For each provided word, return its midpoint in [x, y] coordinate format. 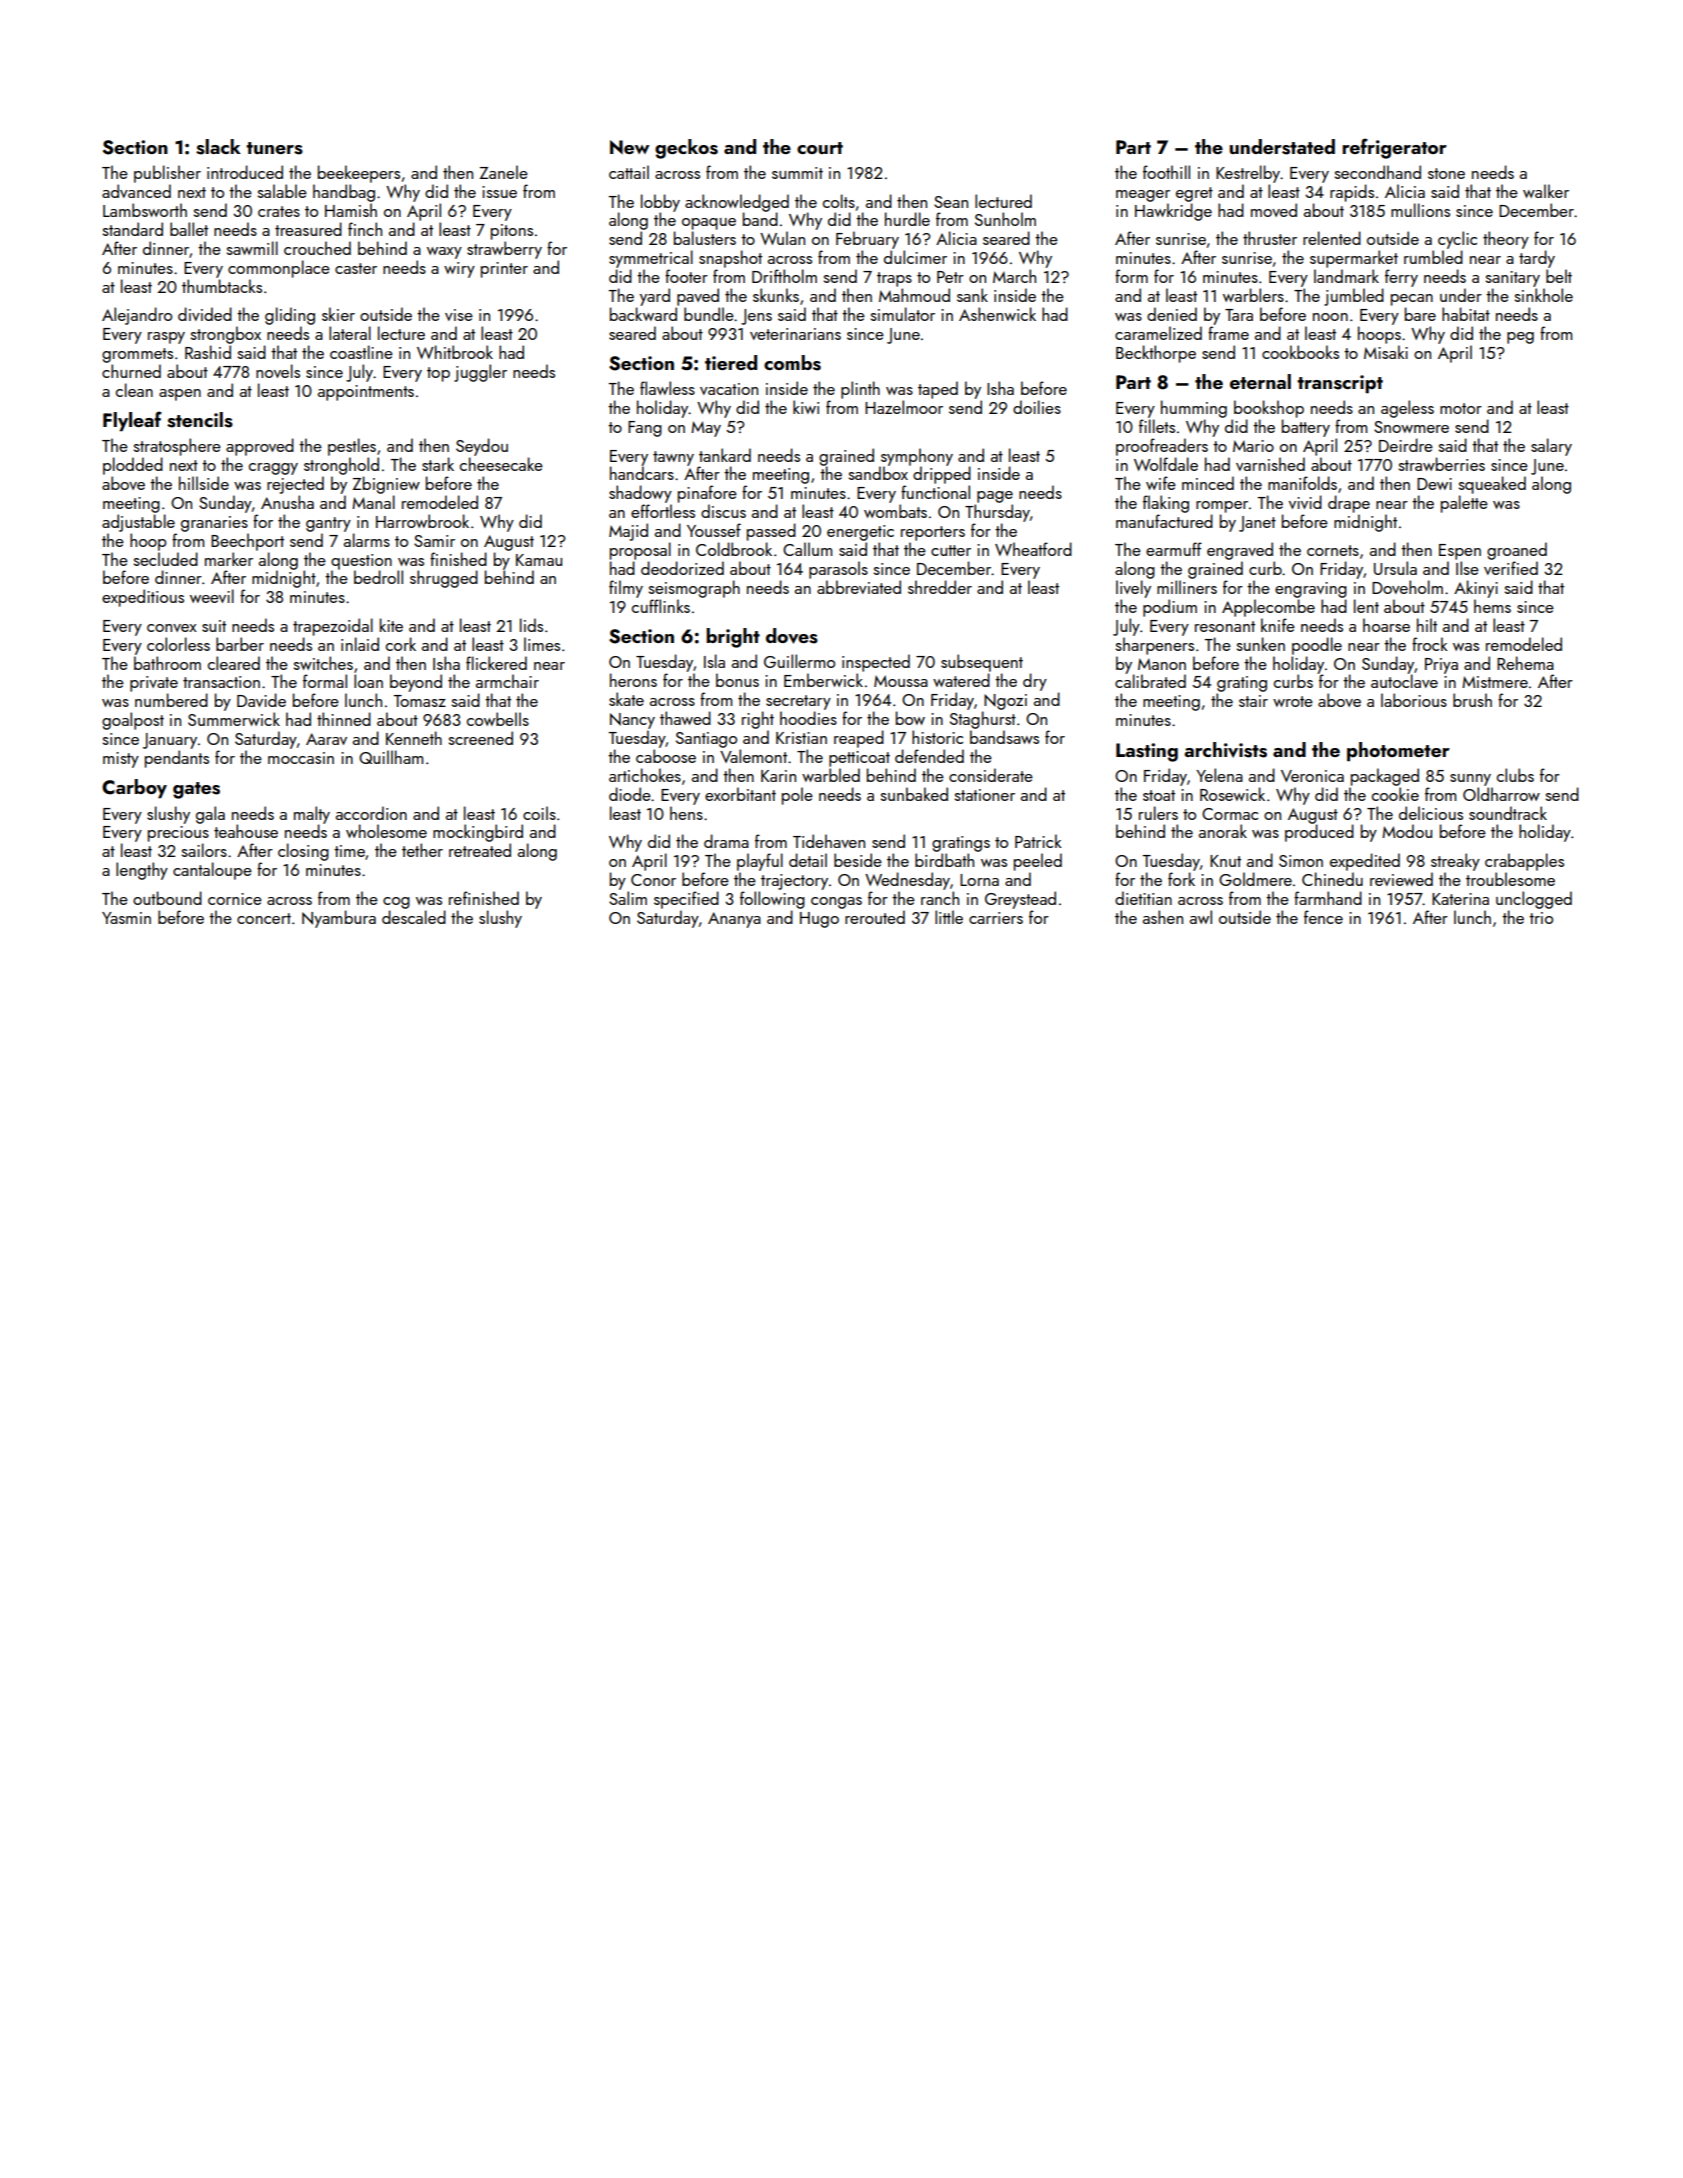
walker [1546, 191]
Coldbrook [734, 549]
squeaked [1492, 485]
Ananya [734, 920]
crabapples [1524, 862]
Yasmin [126, 918]
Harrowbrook [422, 521]
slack [218, 147]
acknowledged [737, 203]
